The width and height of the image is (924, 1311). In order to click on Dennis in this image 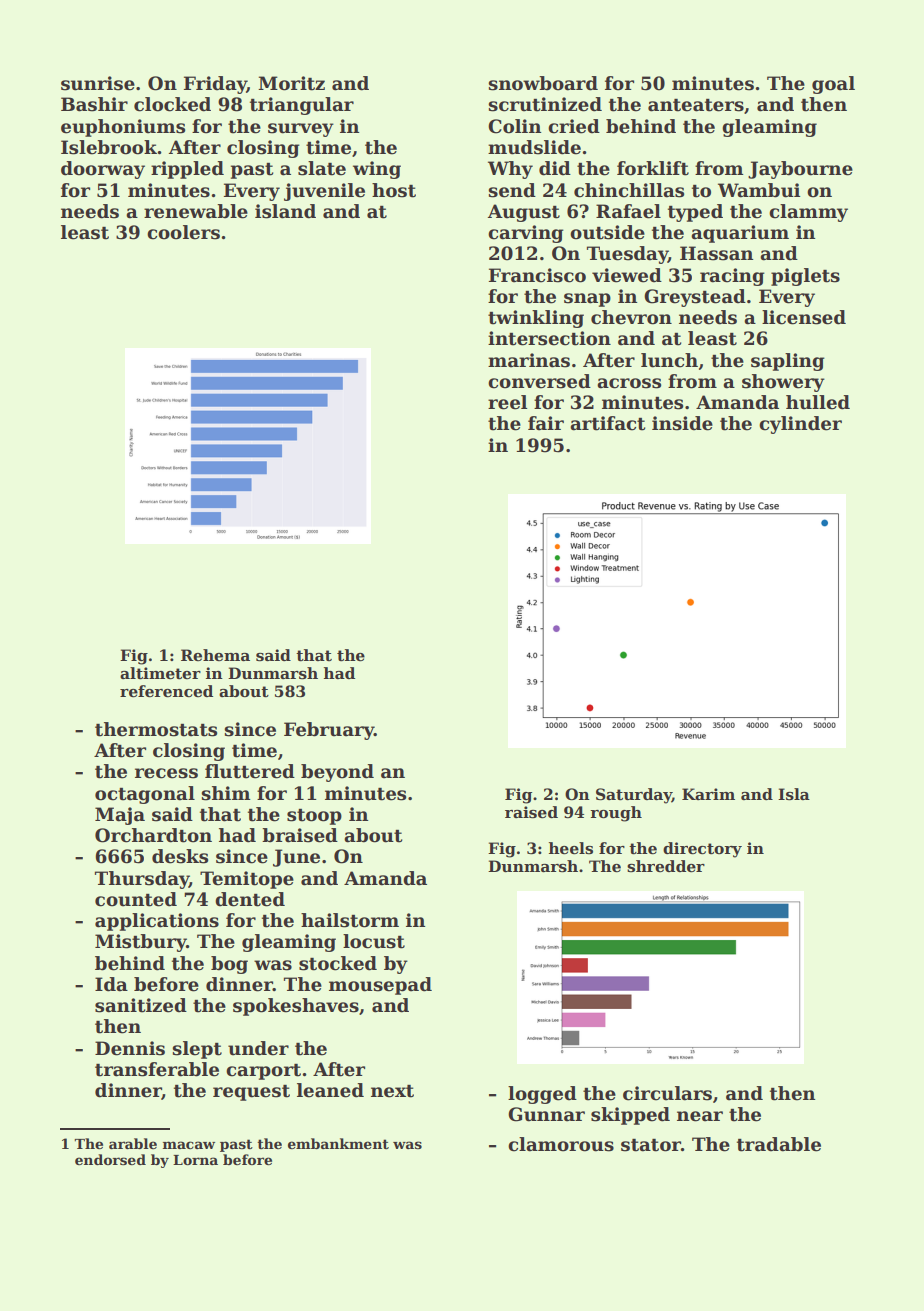, I will do `click(130, 1048)`.
